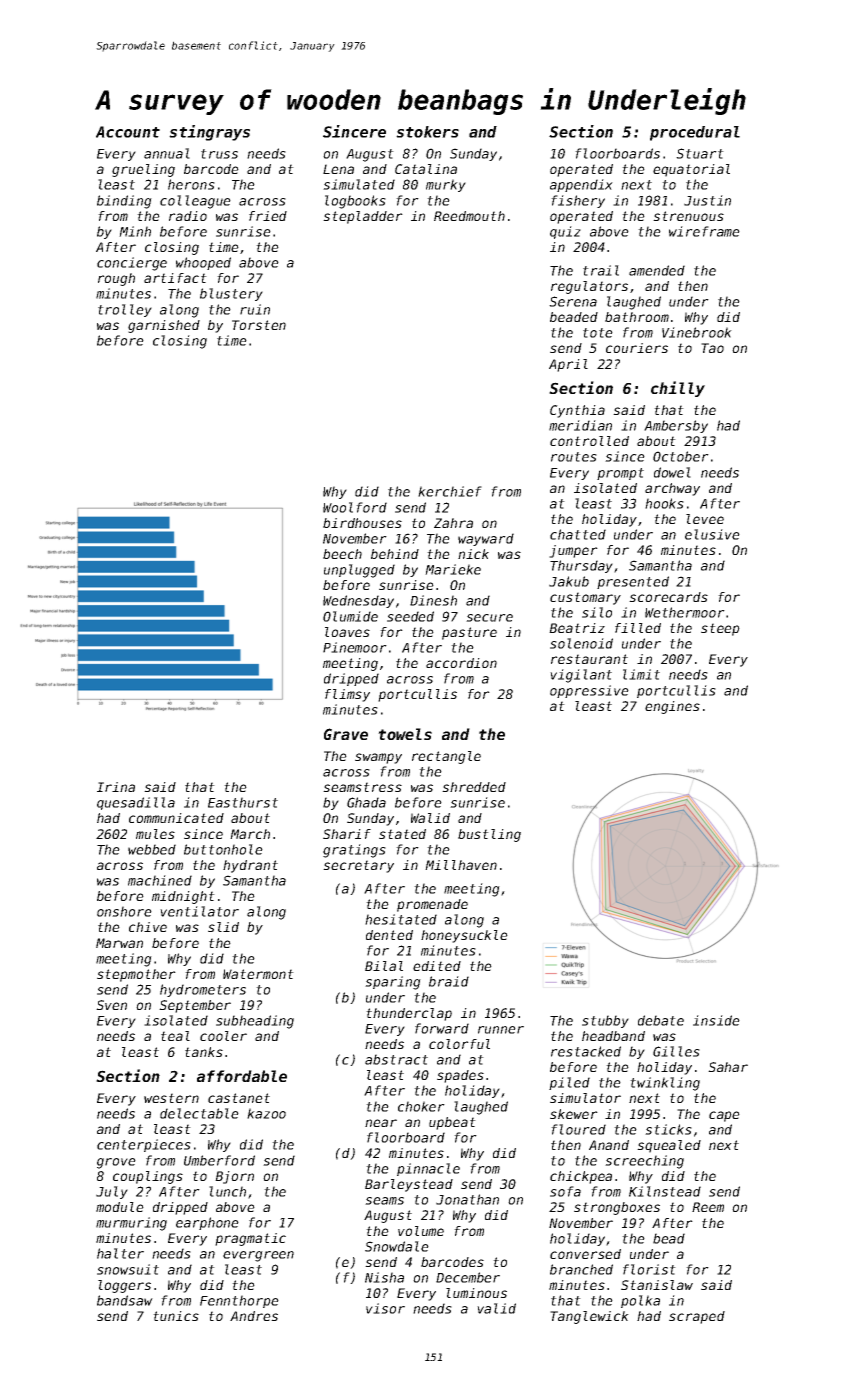  I want to click on stokers, so click(427, 132).
